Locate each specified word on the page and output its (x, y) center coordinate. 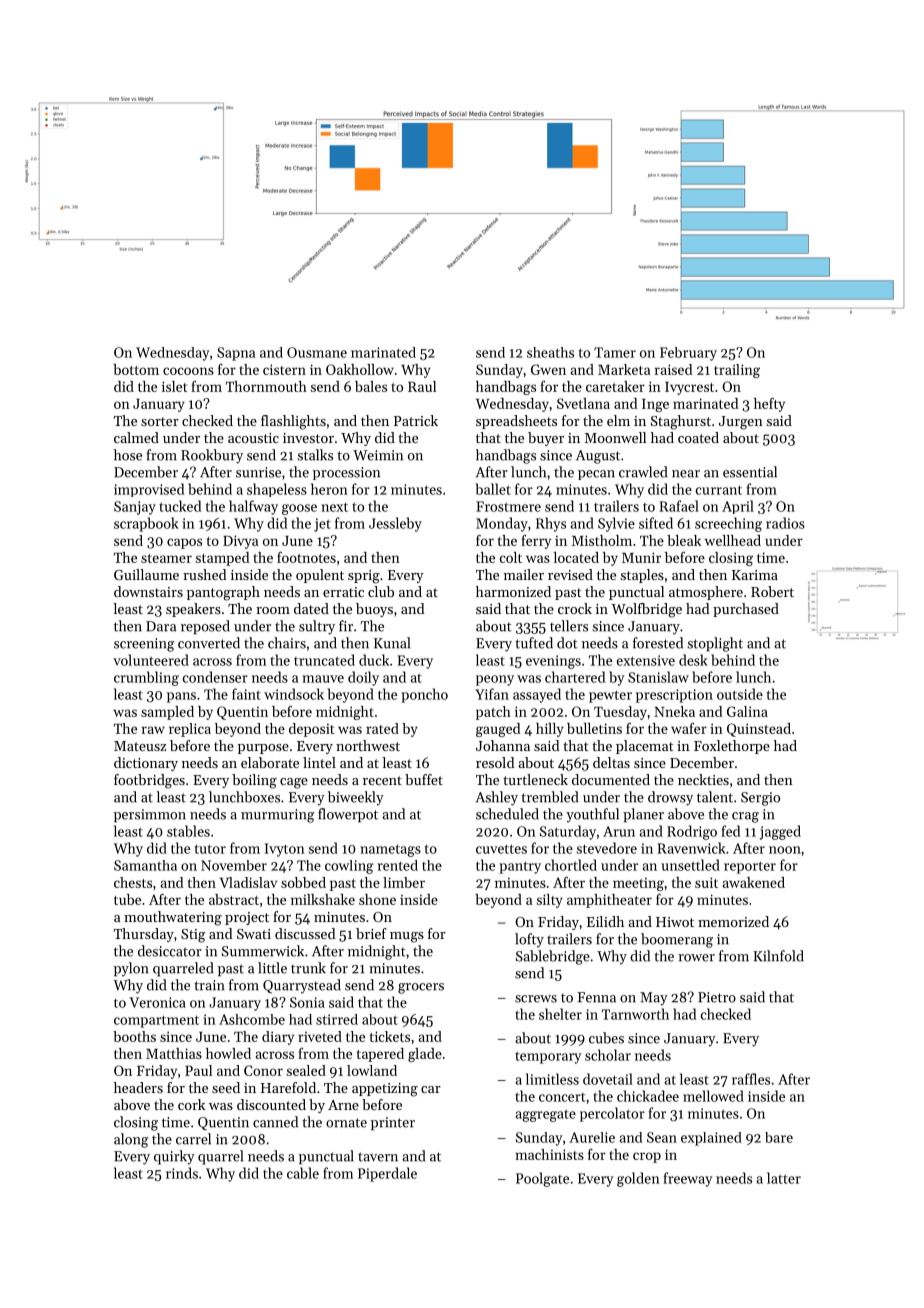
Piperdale (387, 1174)
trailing (737, 371)
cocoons (188, 371)
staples (642, 576)
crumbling (146, 678)
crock (575, 608)
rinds (182, 1173)
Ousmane (317, 352)
